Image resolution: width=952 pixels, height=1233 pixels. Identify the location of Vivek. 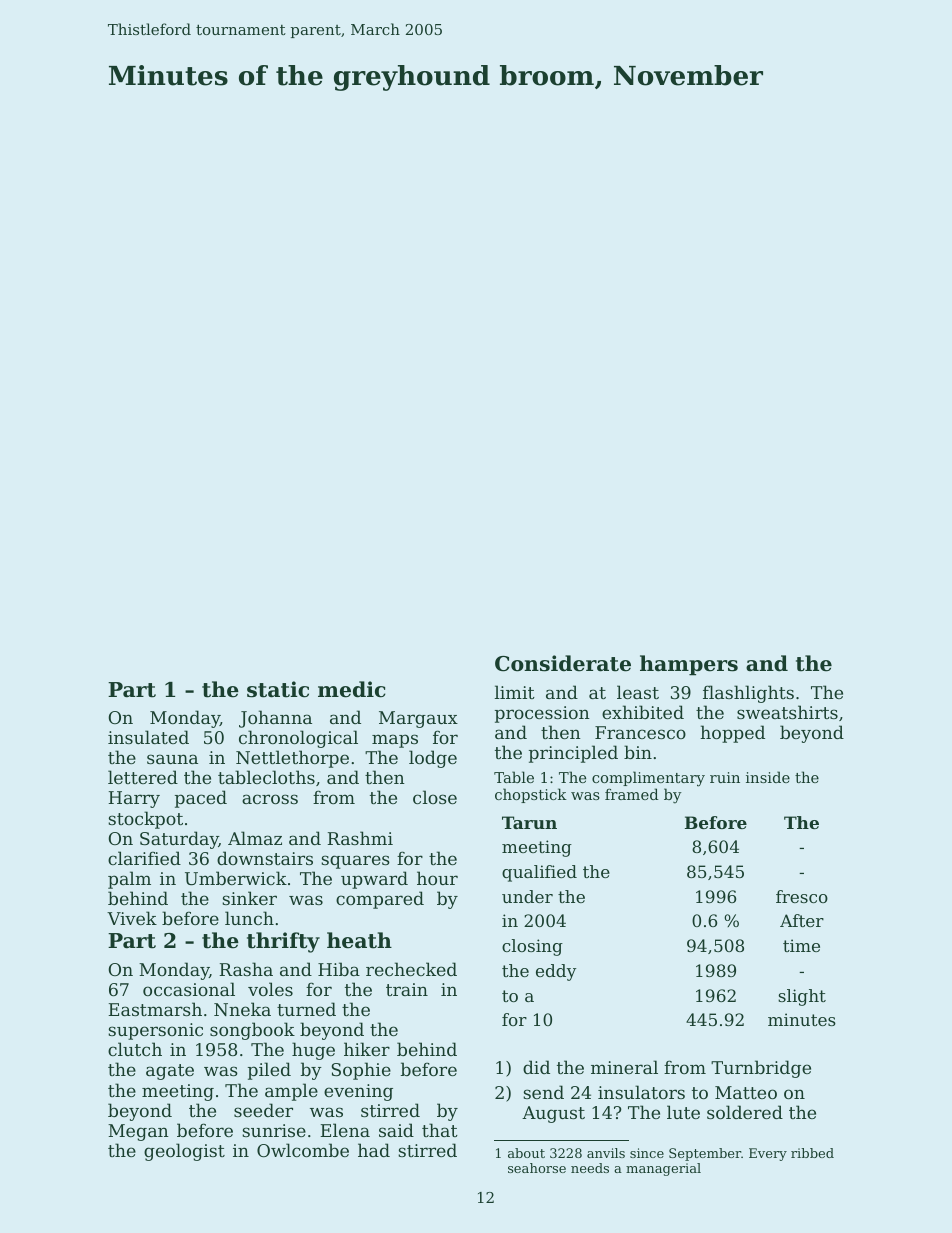
(132, 918).
